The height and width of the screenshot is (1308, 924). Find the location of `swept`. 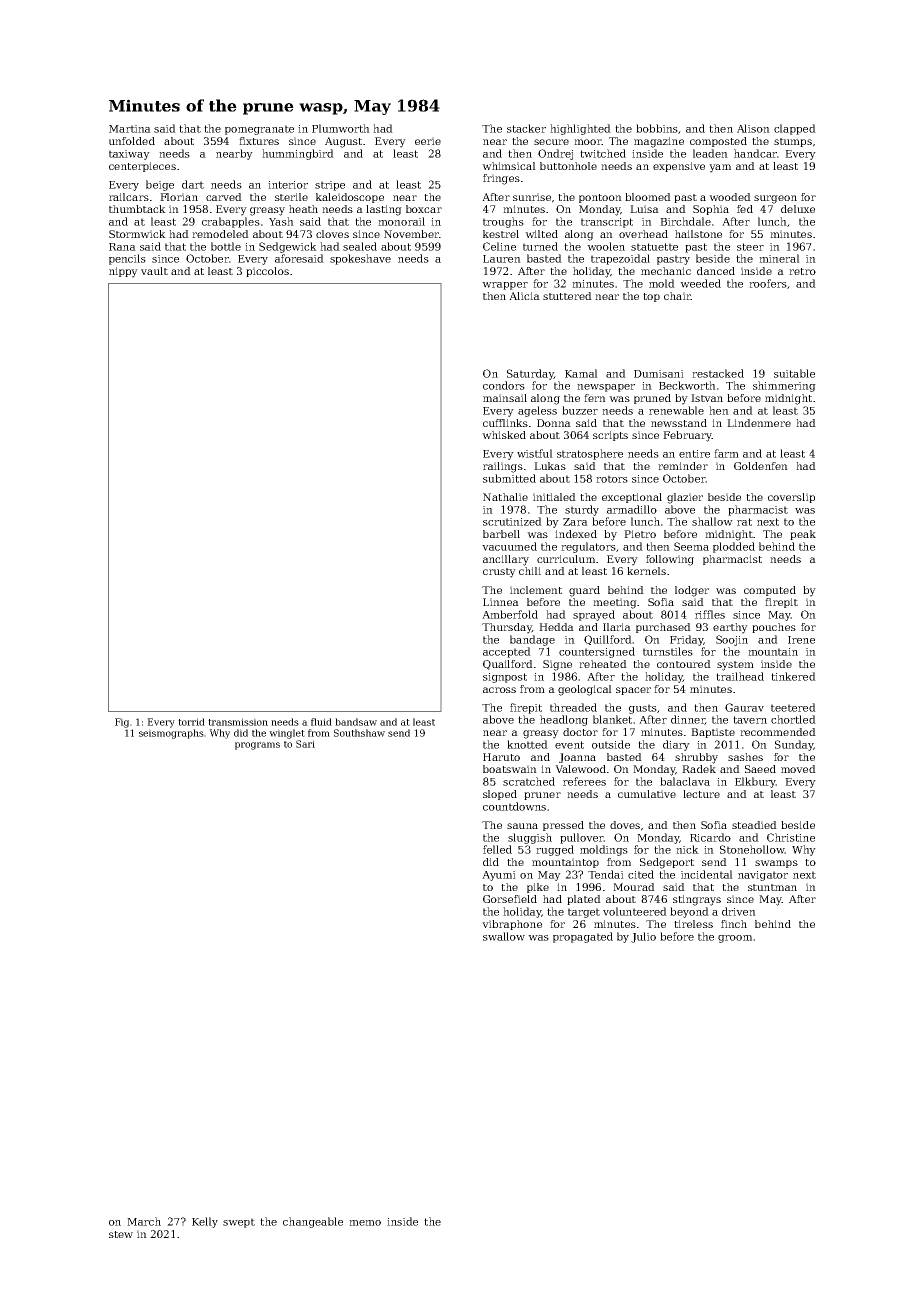

swept is located at coordinates (239, 1223).
